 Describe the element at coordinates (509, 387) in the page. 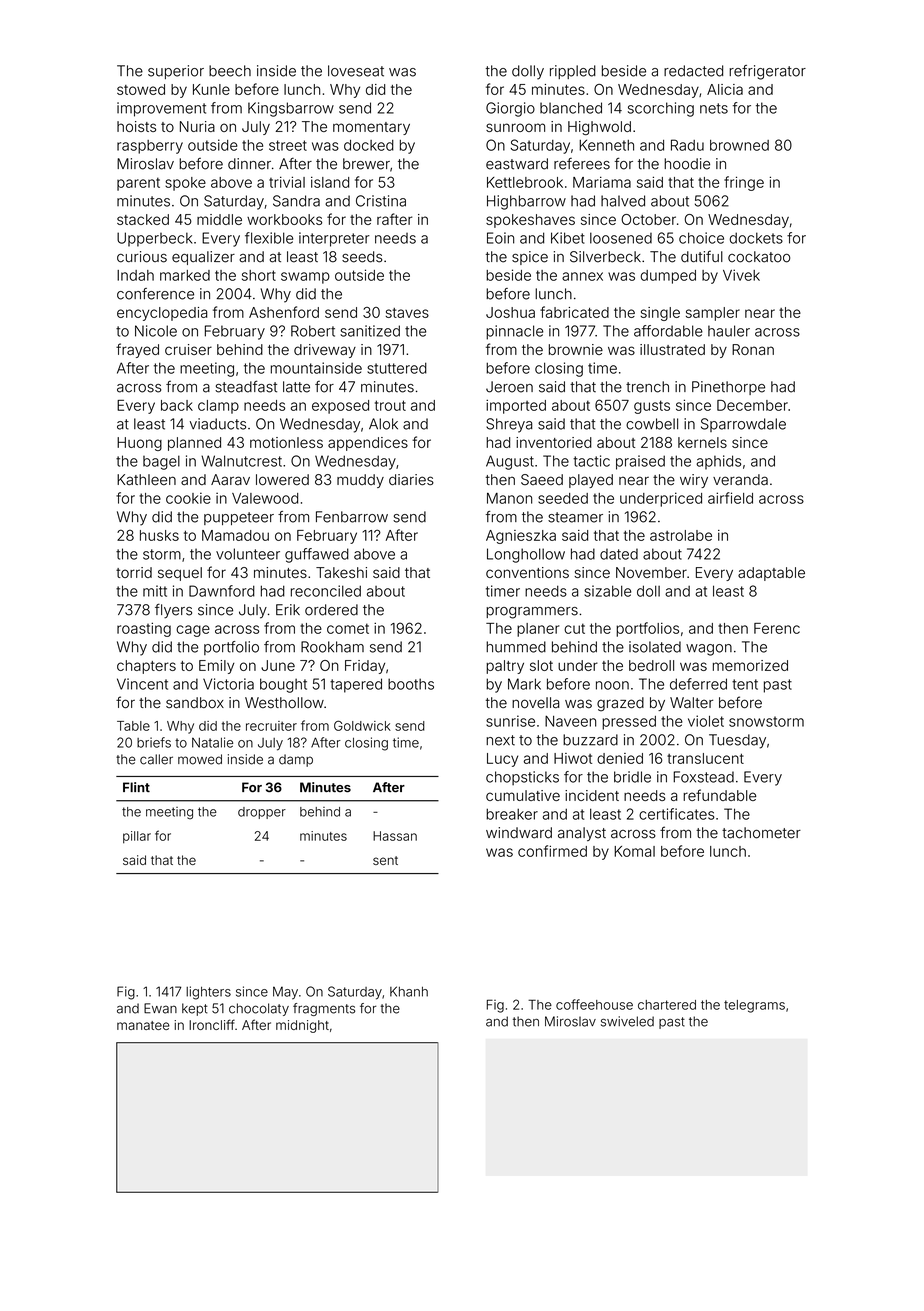

I see `Jeroen` at that location.
